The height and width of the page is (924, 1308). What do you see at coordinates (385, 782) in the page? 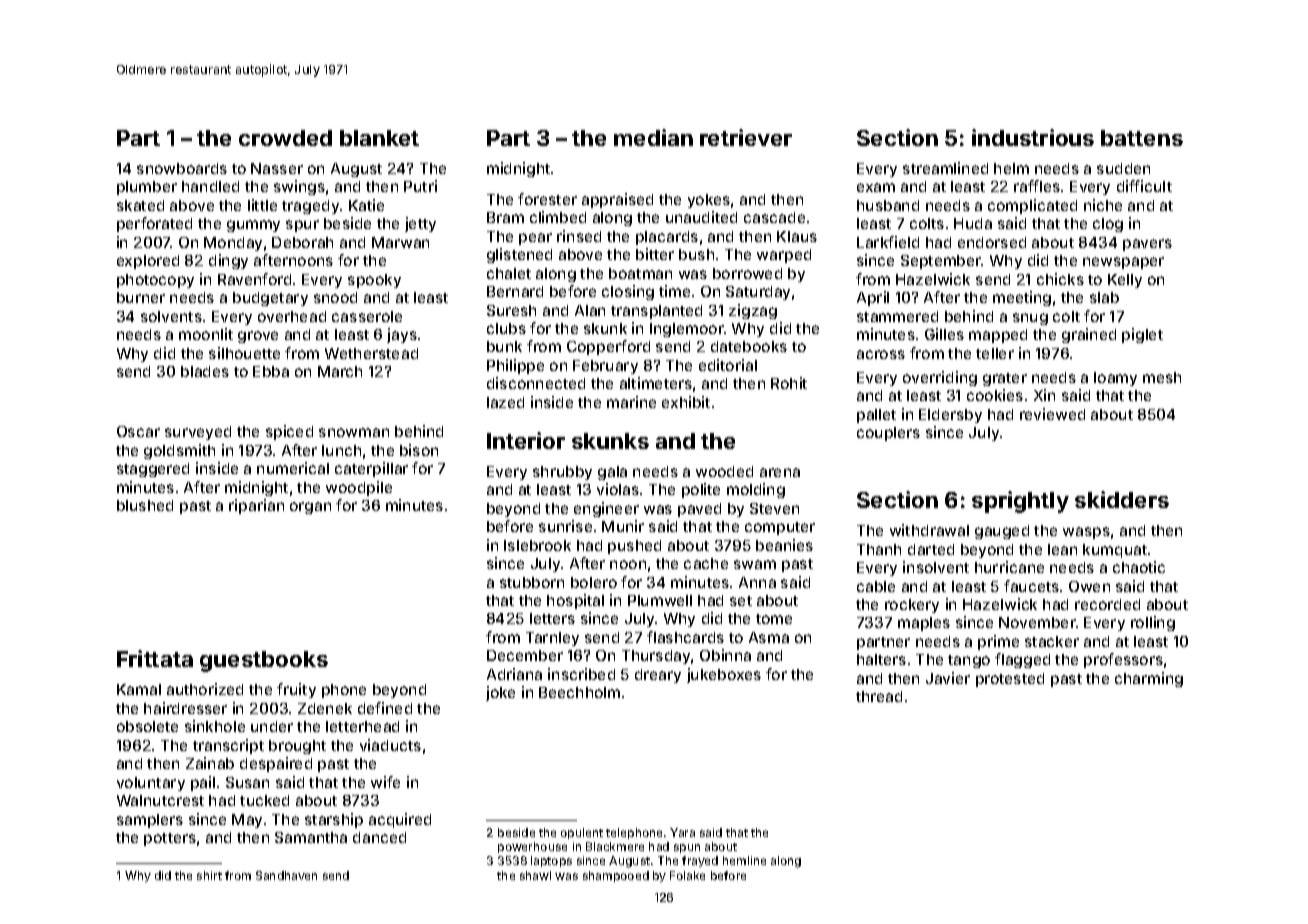
I see `wife` at bounding box center [385, 782].
